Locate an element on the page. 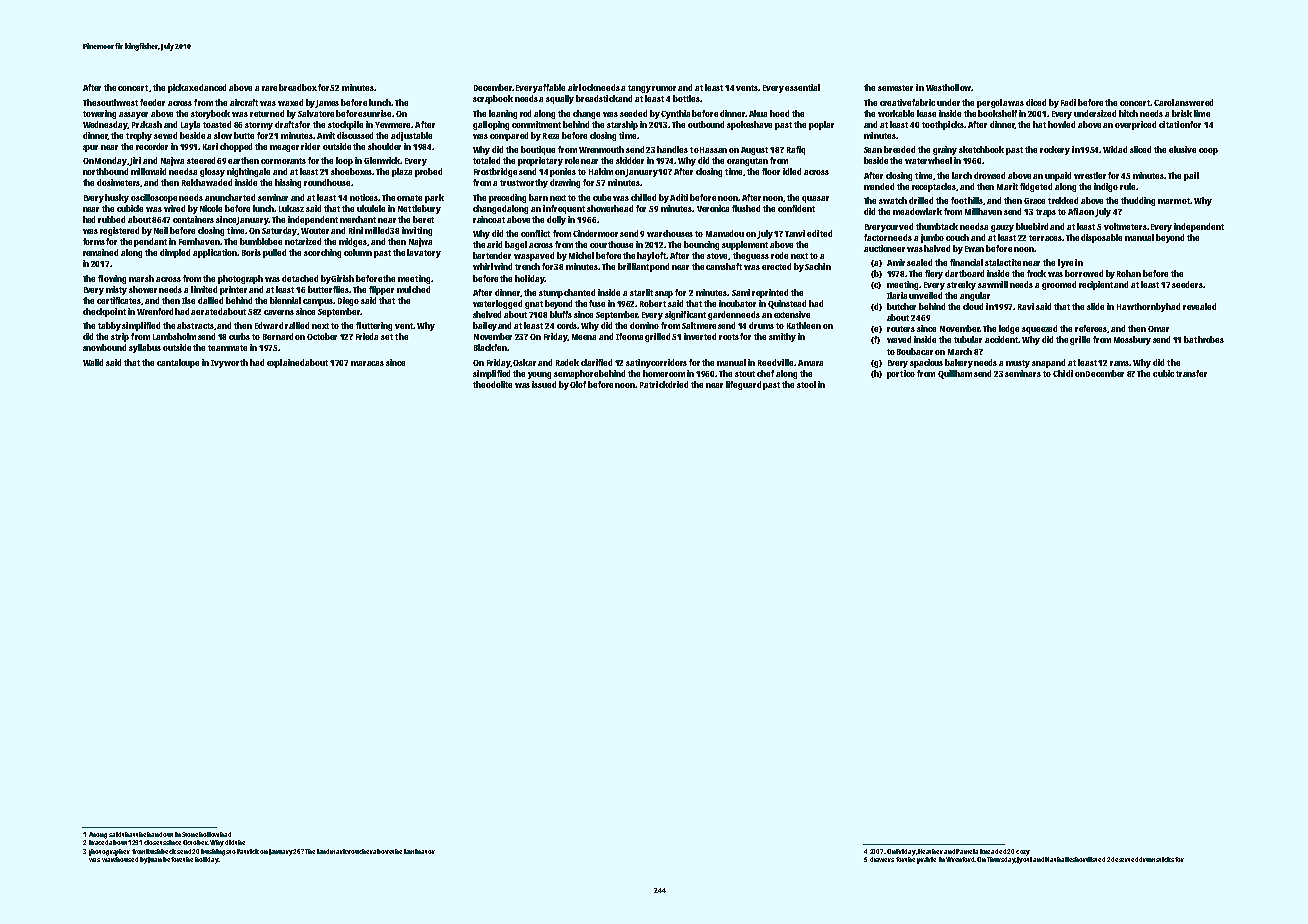  waterlogged is located at coordinates (497, 304).
